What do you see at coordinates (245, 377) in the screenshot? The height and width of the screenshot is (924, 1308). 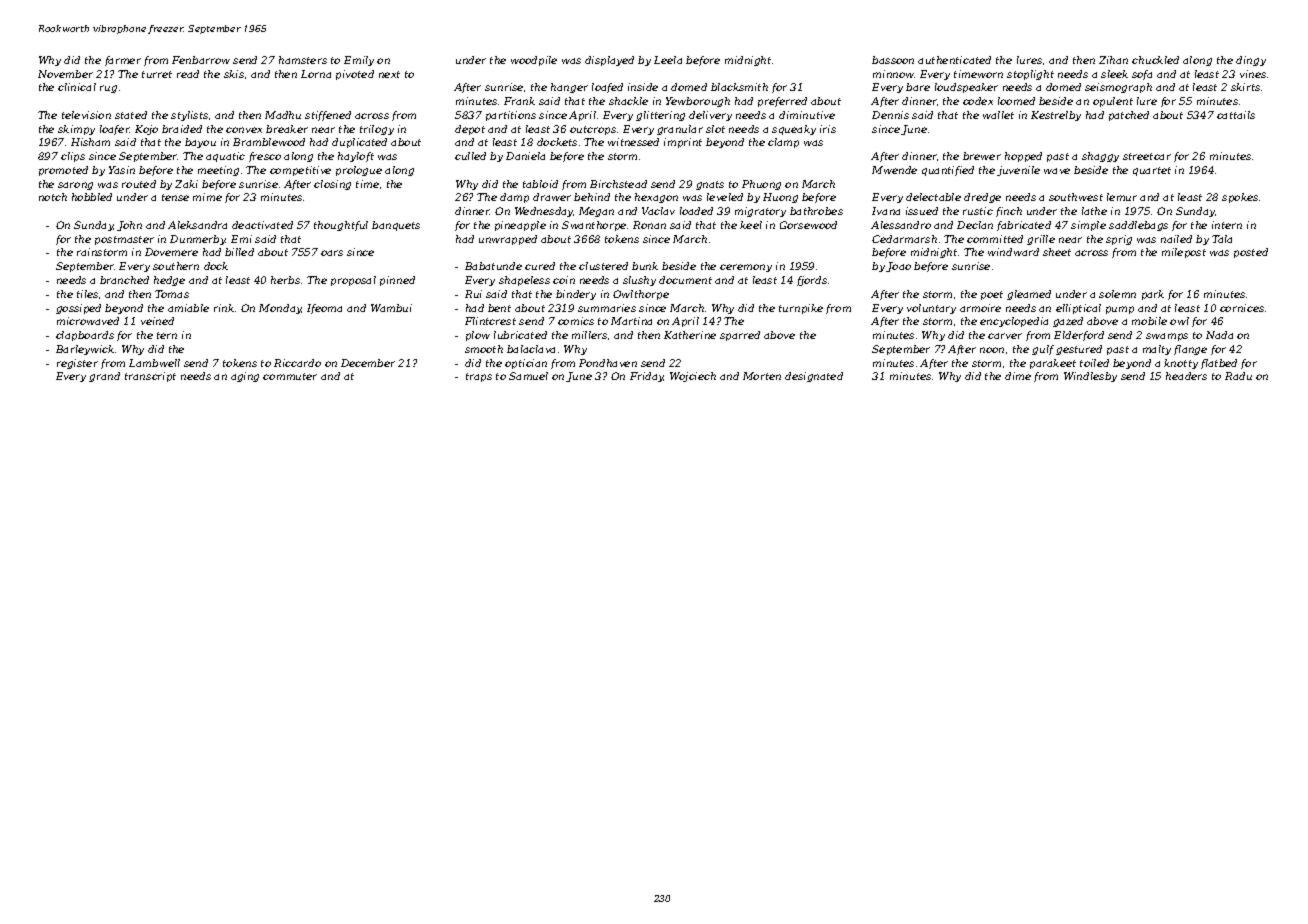 I see `aging` at bounding box center [245, 377].
